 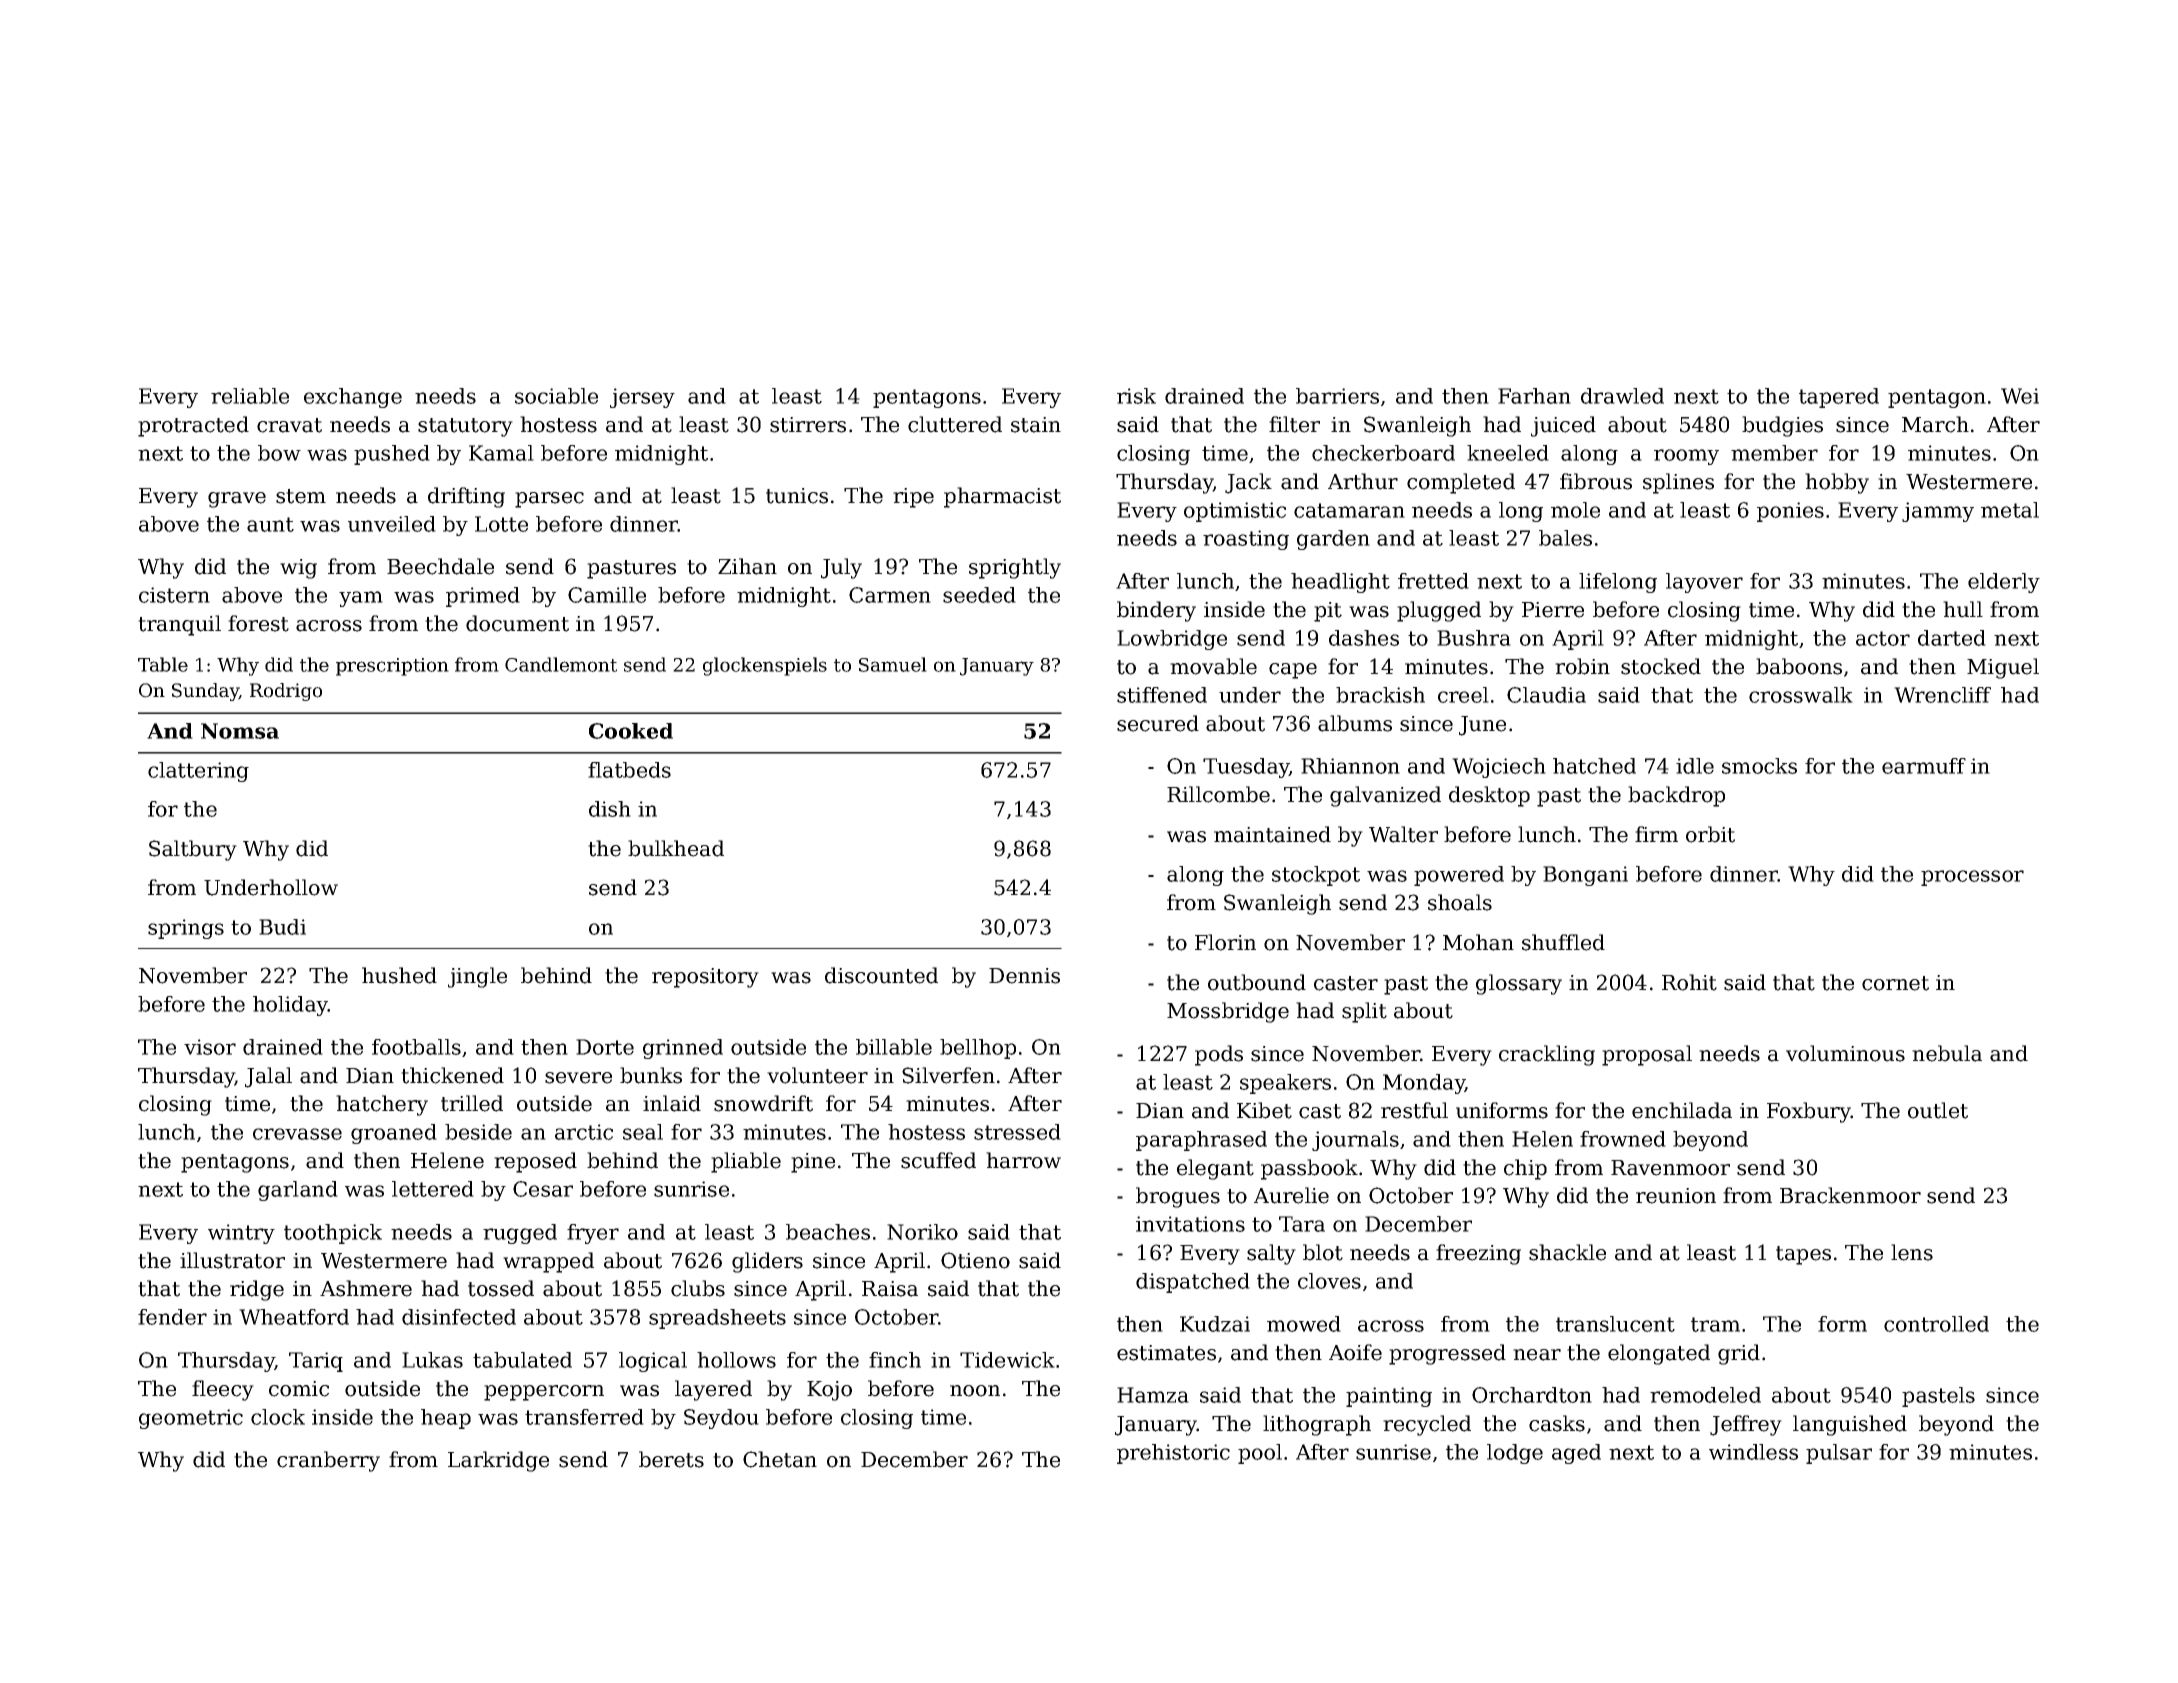 I want to click on footballs, so click(x=416, y=1047).
